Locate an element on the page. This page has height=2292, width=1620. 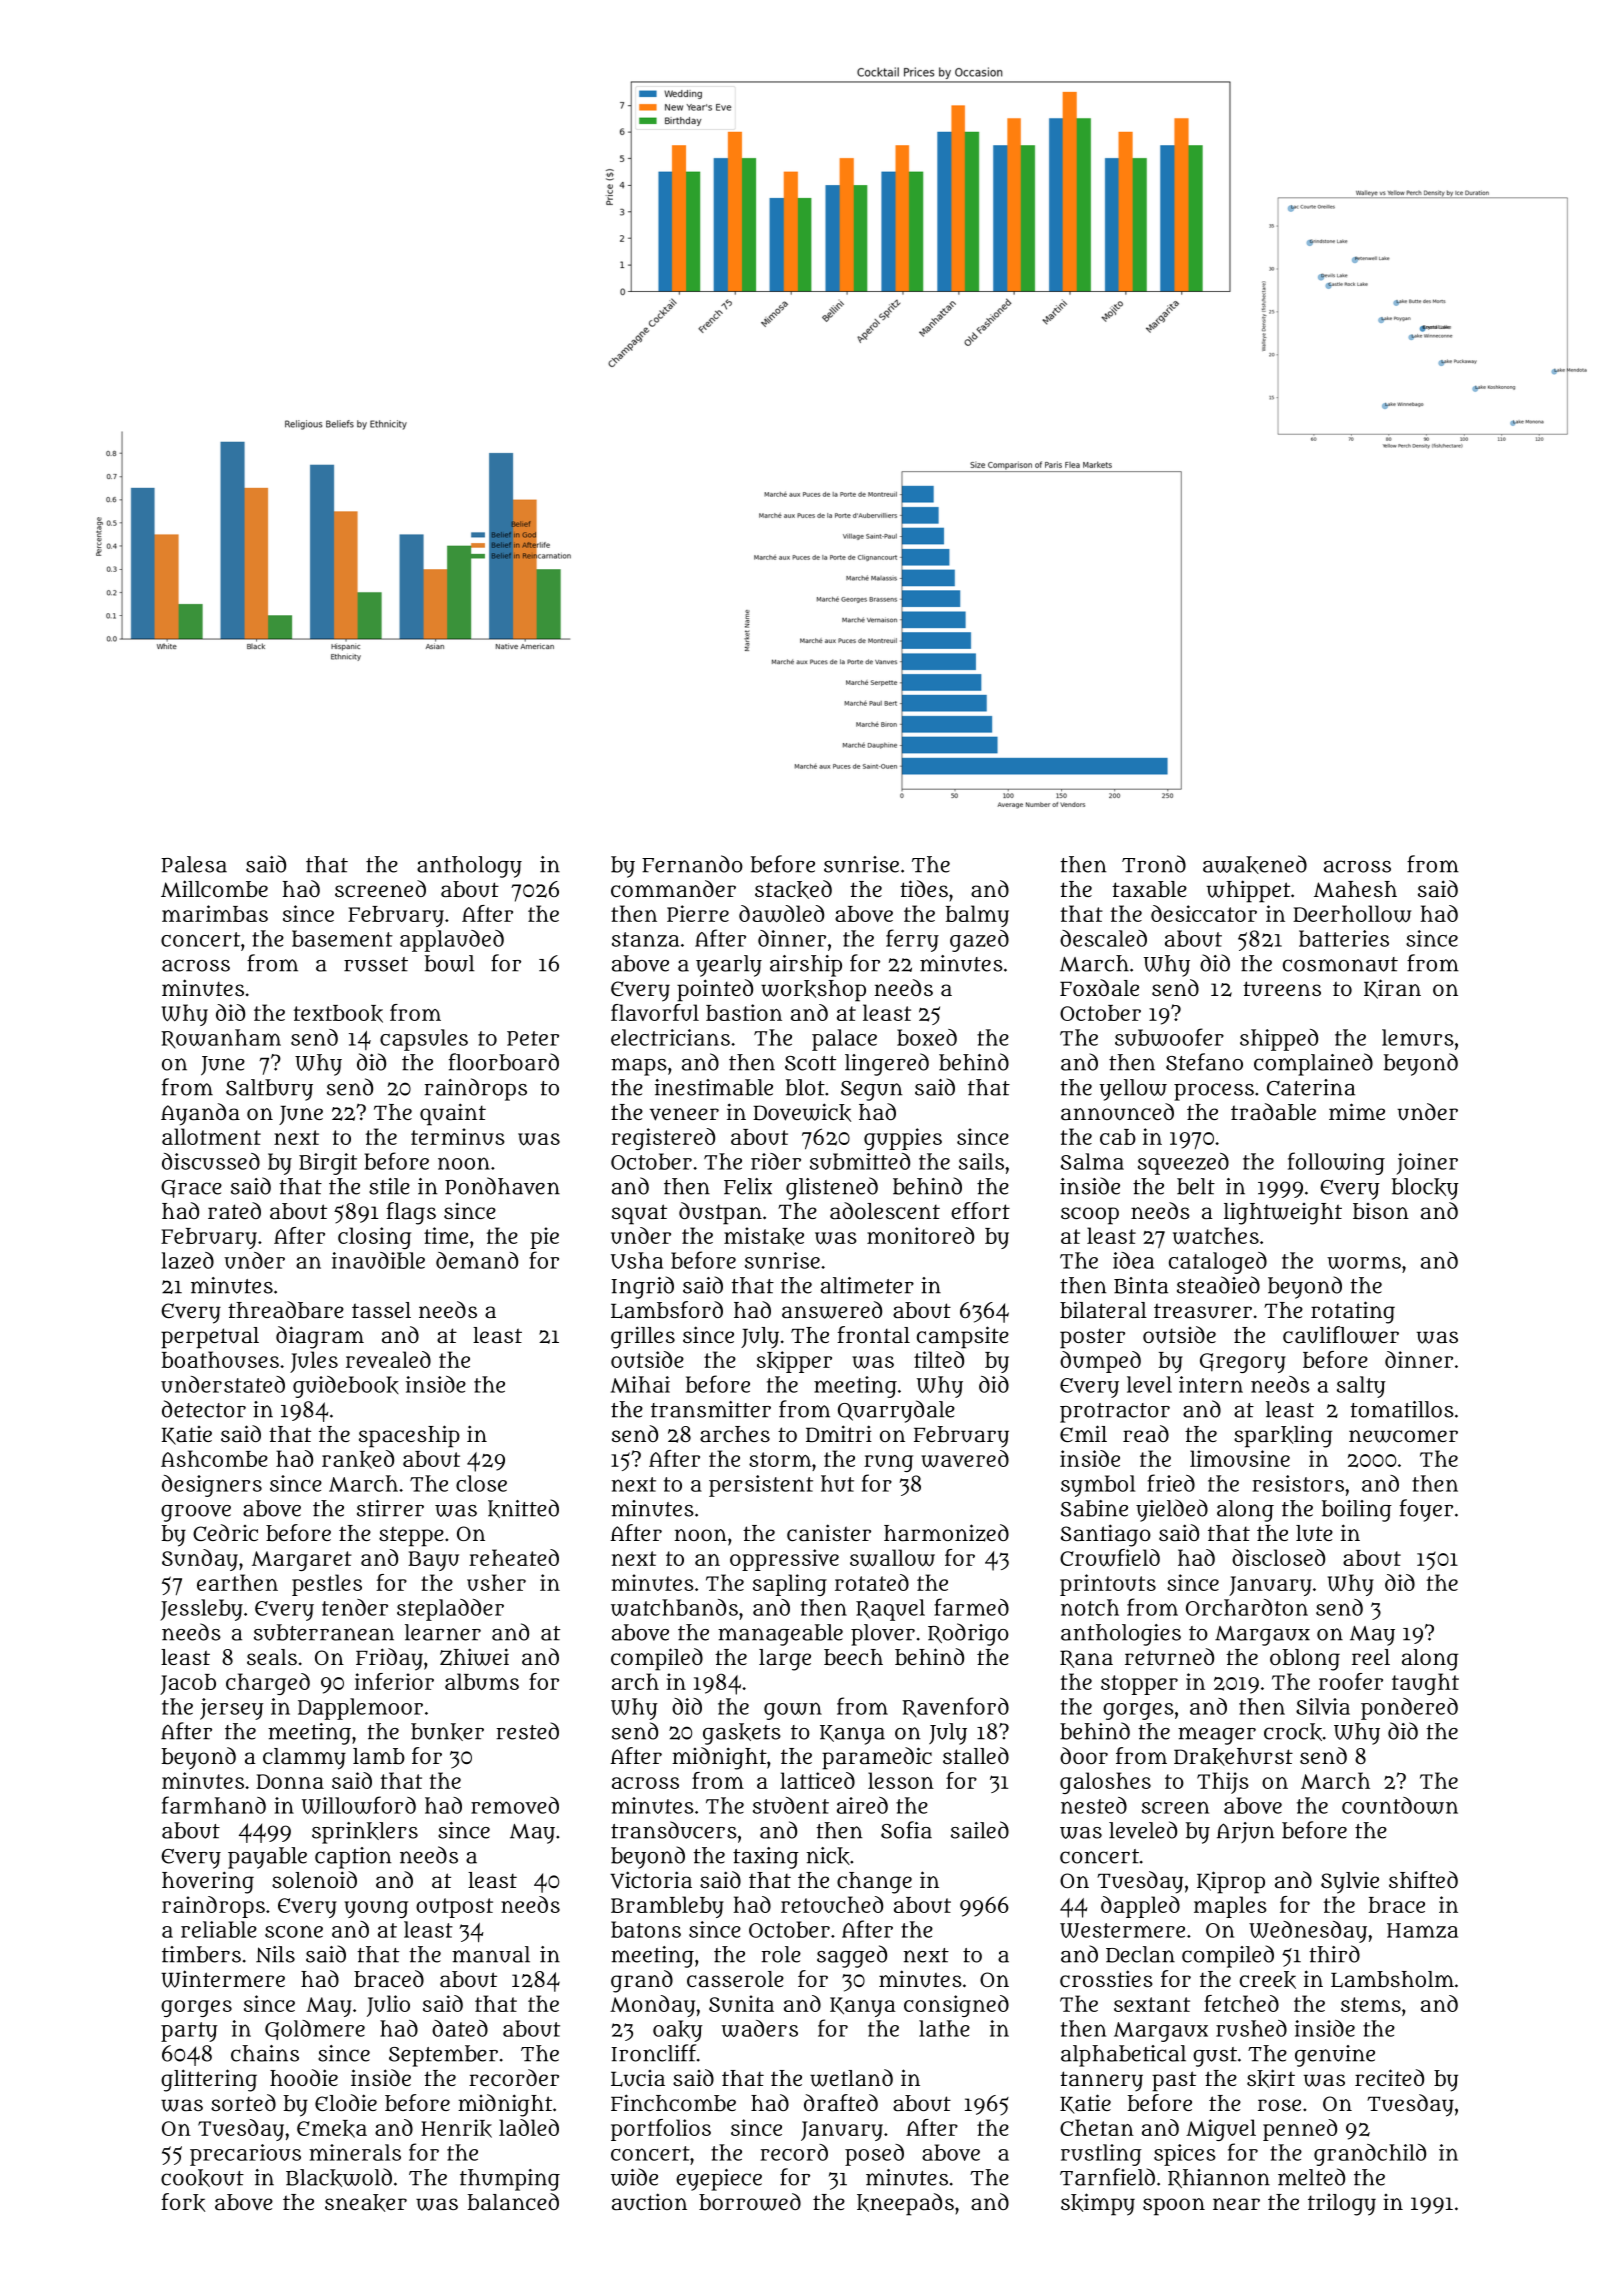
farmhand is located at coordinates (214, 1805).
